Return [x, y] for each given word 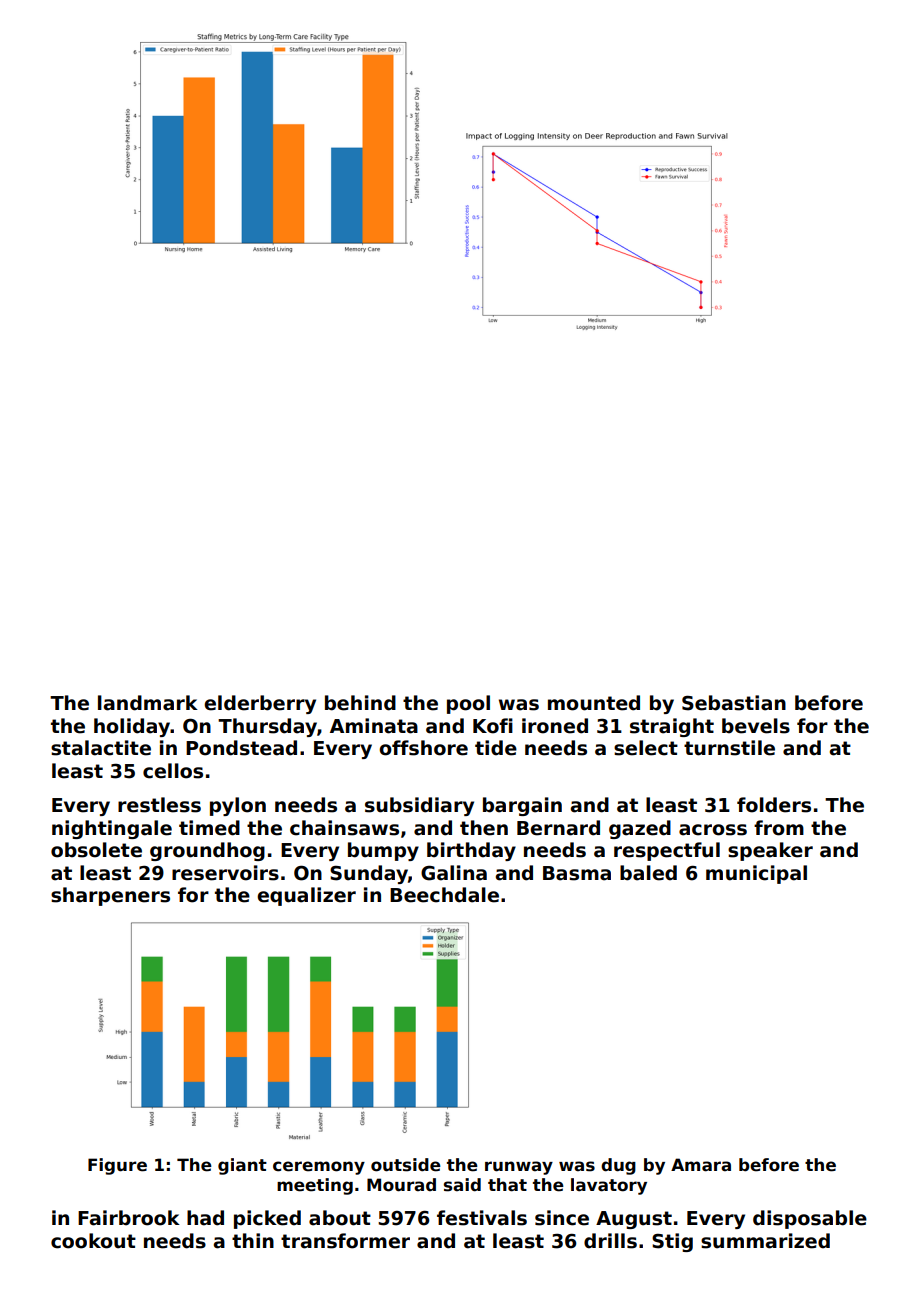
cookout [93, 1241]
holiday [132, 727]
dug [618, 1166]
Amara [701, 1165]
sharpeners [110, 896]
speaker [770, 851]
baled [648, 873]
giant [242, 1166]
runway [519, 1168]
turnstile [729, 748]
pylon [238, 806]
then [484, 828]
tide [496, 748]
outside [406, 1165]
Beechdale [444, 895]
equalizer [306, 896]
